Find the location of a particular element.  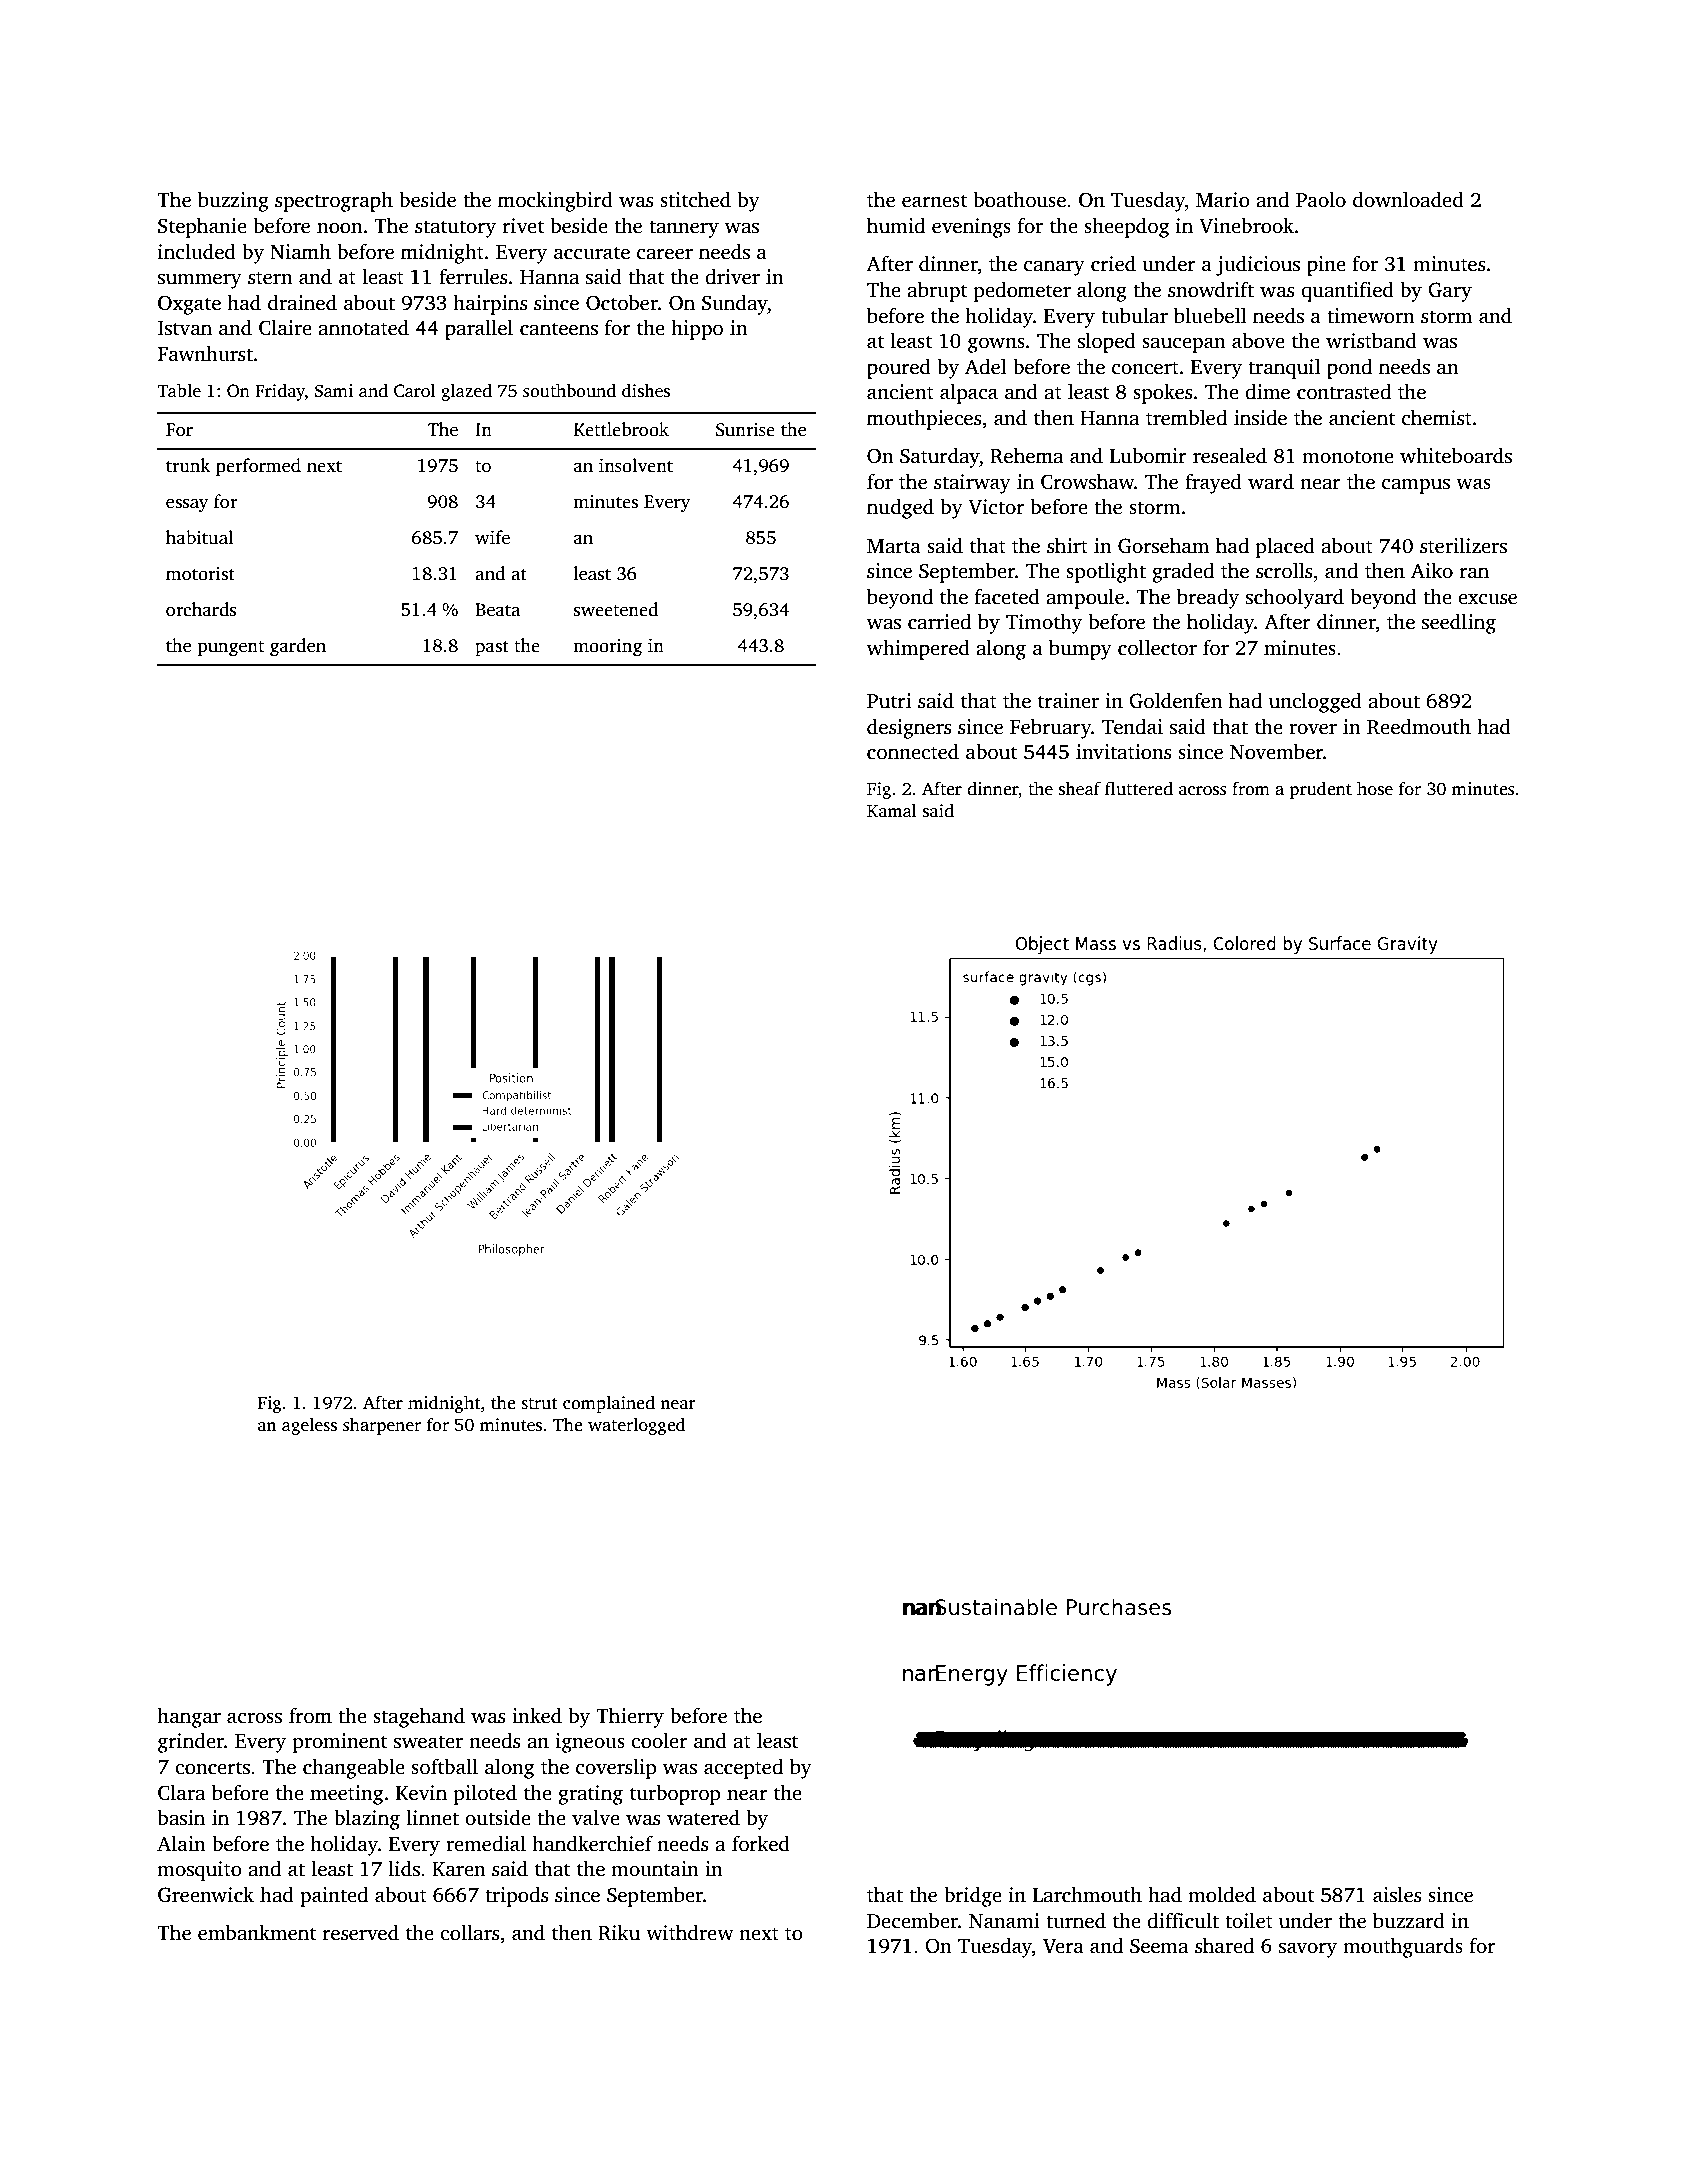

waterlogged is located at coordinates (637, 1426).
